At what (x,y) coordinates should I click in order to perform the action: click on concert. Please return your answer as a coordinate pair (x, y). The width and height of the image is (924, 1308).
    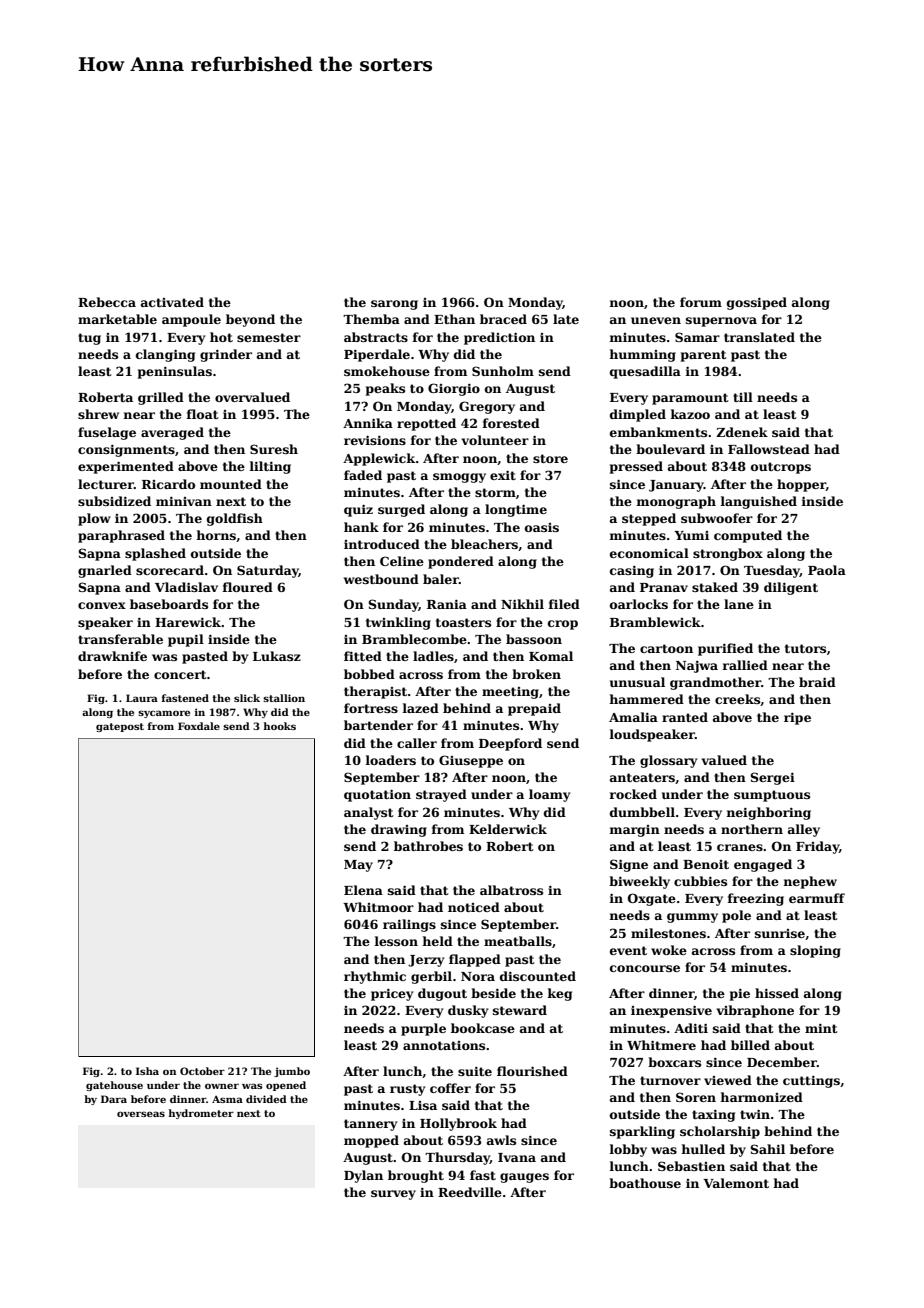
    Looking at the image, I should click on (180, 674).
